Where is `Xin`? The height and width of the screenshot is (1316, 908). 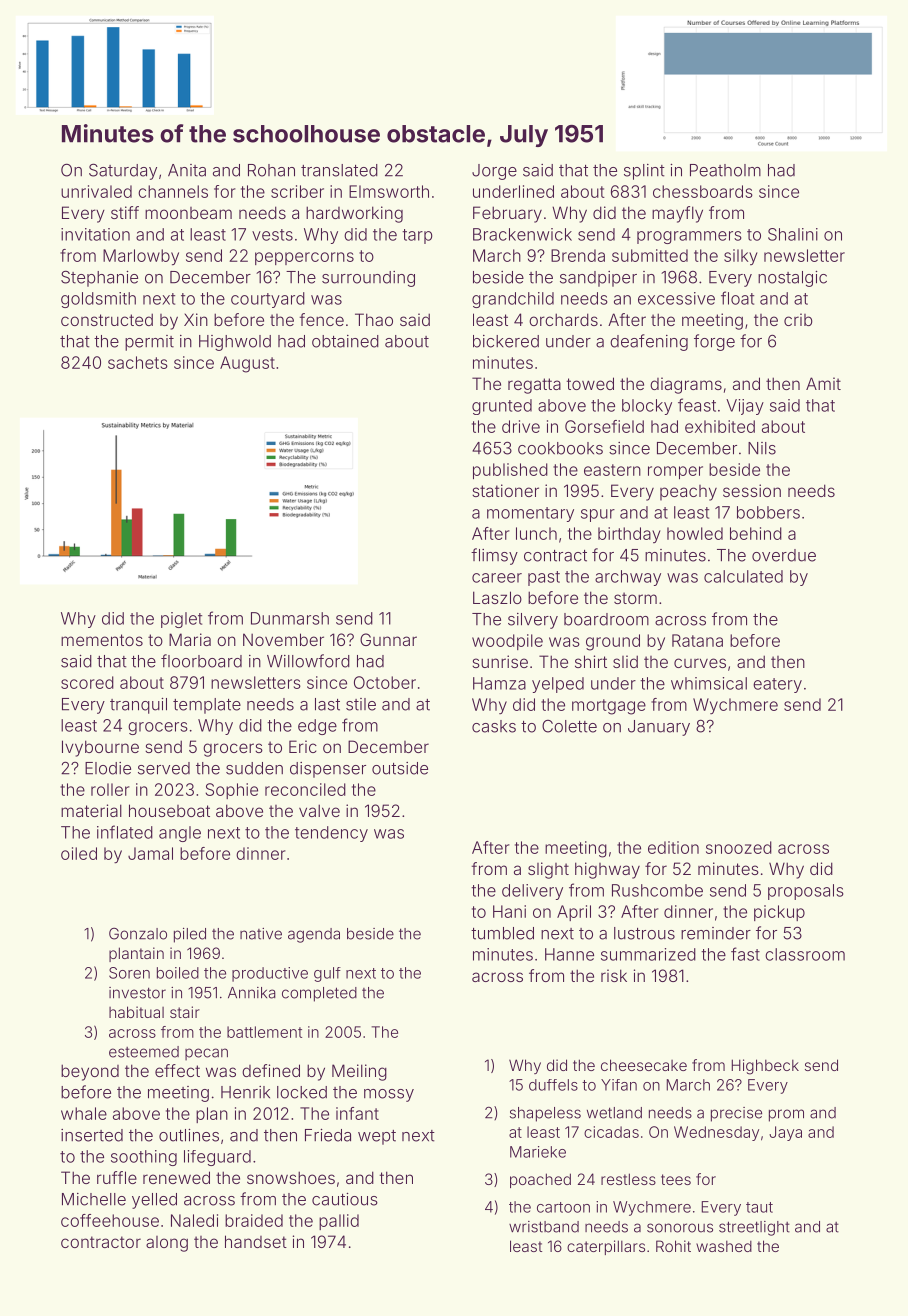
Xin is located at coordinates (196, 319).
